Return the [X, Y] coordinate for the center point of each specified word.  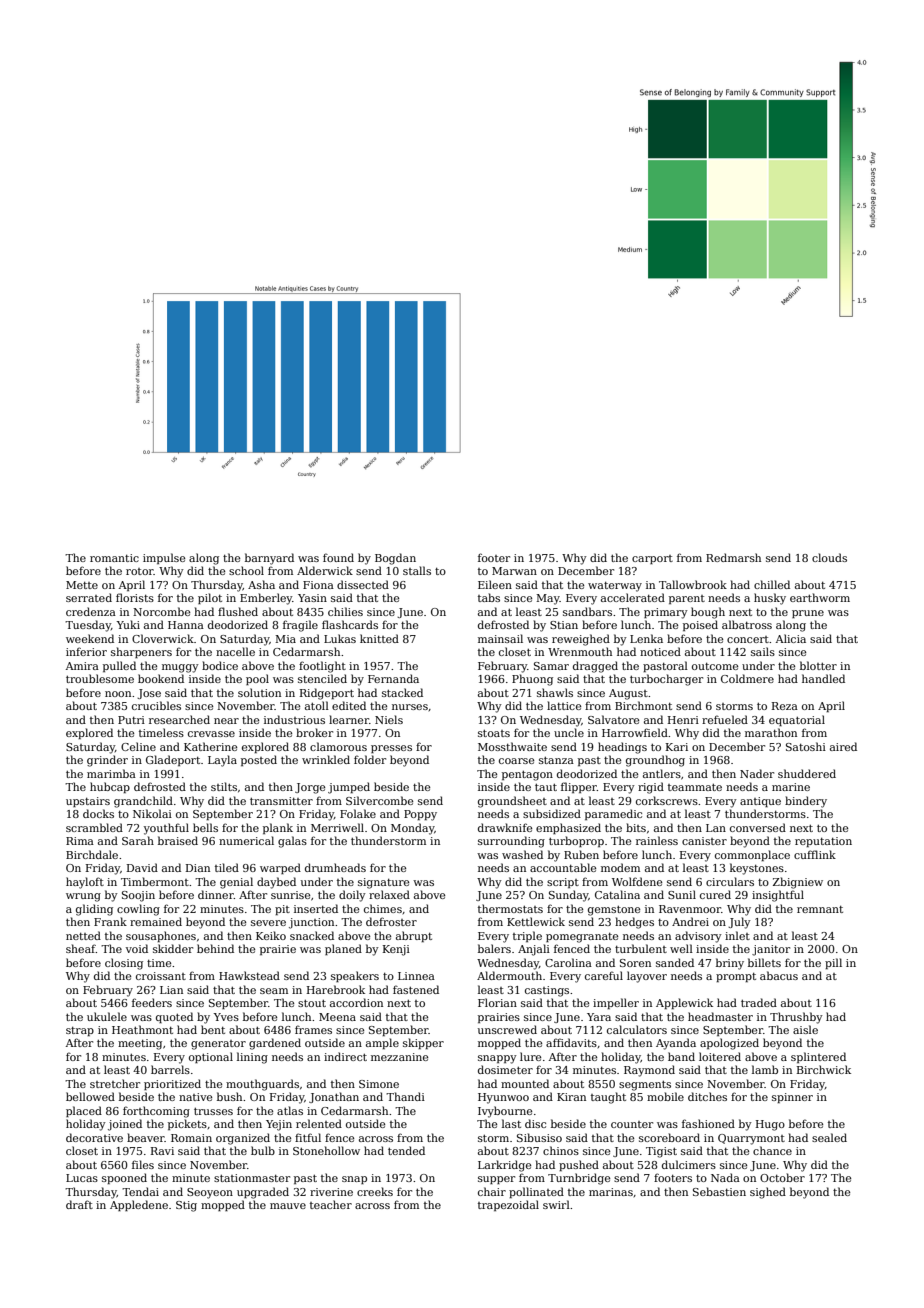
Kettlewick [536, 921]
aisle [805, 1029]
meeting [140, 1044]
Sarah [138, 840]
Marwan [514, 571]
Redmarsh [733, 557]
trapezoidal [508, 1205]
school [246, 570]
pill [833, 963]
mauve [288, 1206]
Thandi [405, 1096]
